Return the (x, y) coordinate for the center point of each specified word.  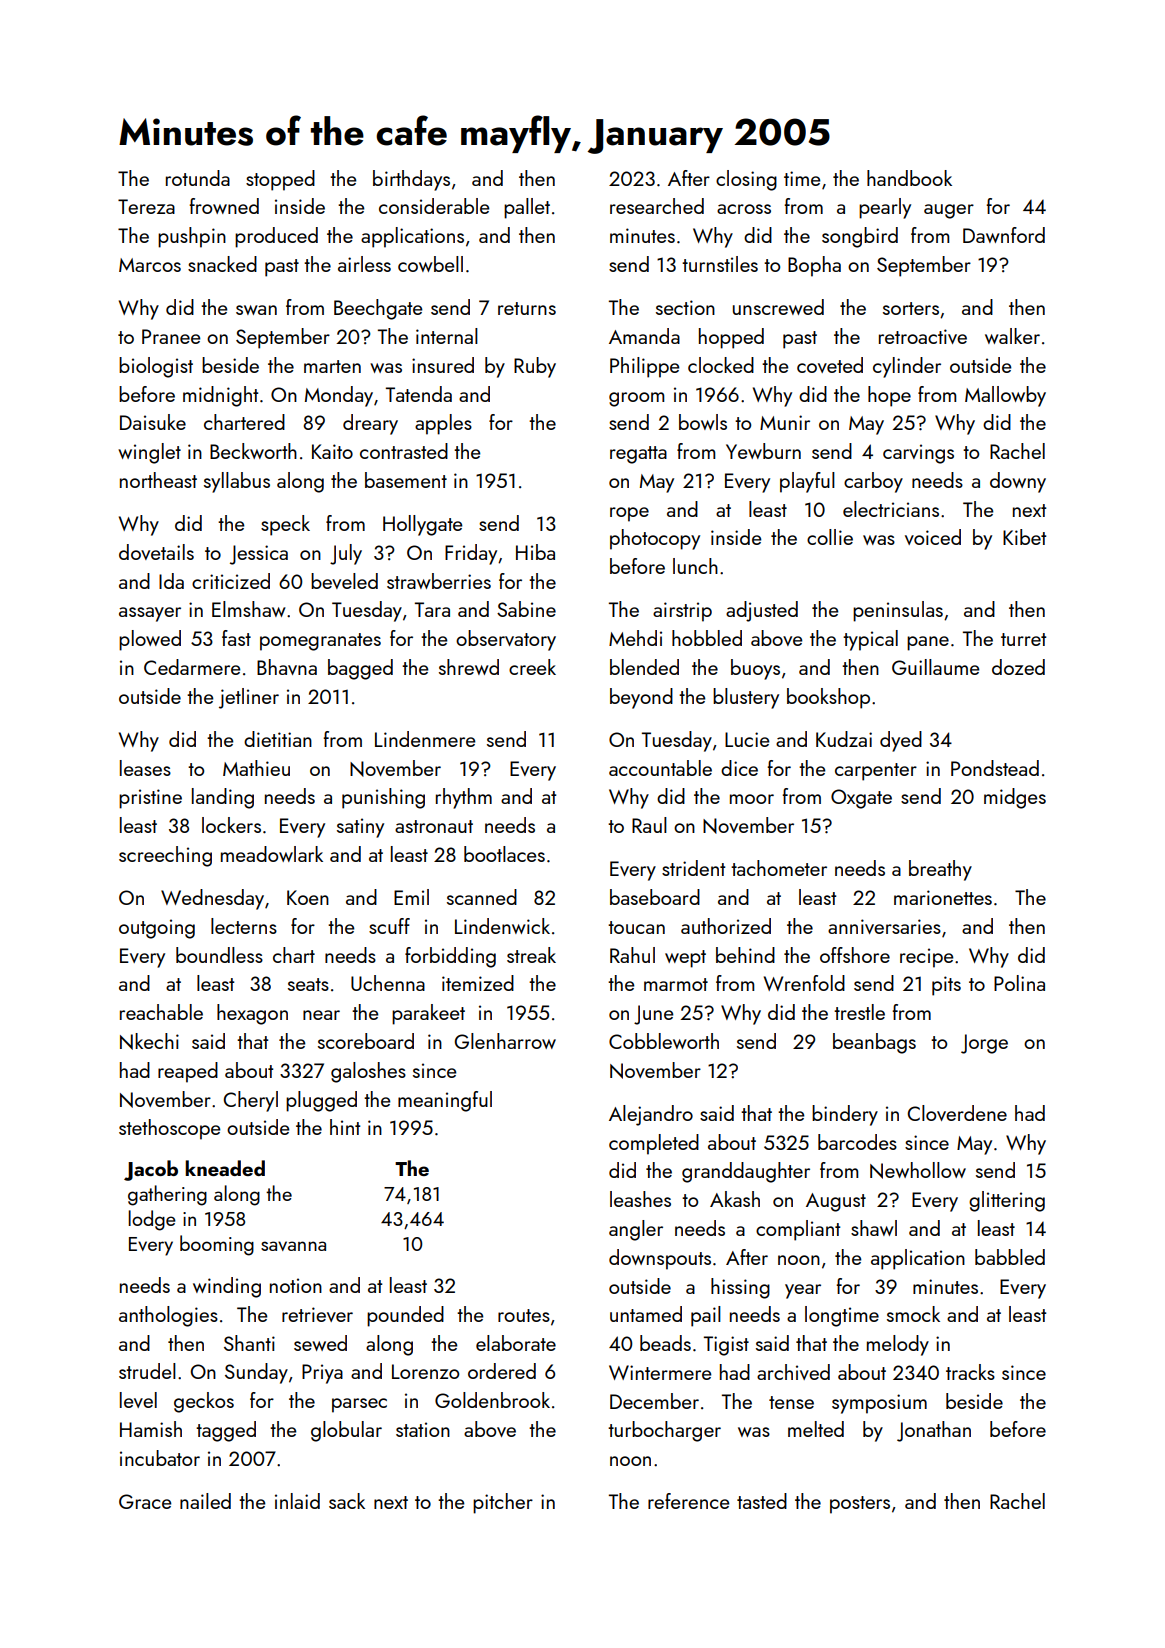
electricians (891, 509)
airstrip (682, 612)
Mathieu (256, 768)
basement (406, 480)
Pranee (171, 336)
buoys (755, 669)
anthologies (168, 1316)
